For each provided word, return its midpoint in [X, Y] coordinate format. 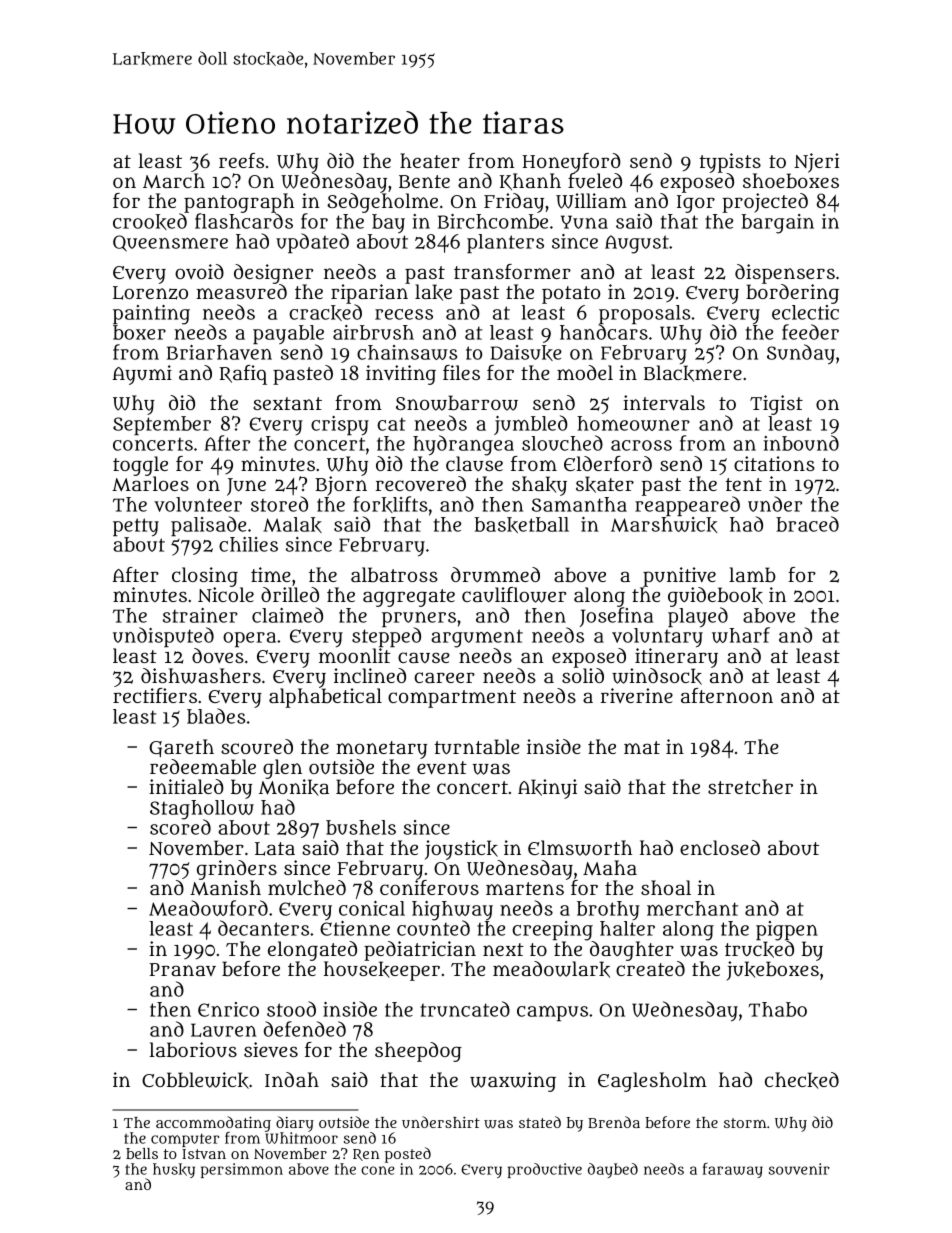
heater [430, 160]
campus [552, 1013]
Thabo [777, 1009]
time [271, 574]
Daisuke [526, 353]
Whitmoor [301, 1138]
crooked [150, 221]
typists [730, 163]
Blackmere [693, 373]
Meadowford [208, 908]
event [442, 768]
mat [642, 747]
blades [216, 716]
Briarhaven [219, 352]
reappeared [687, 506]
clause [474, 464]
